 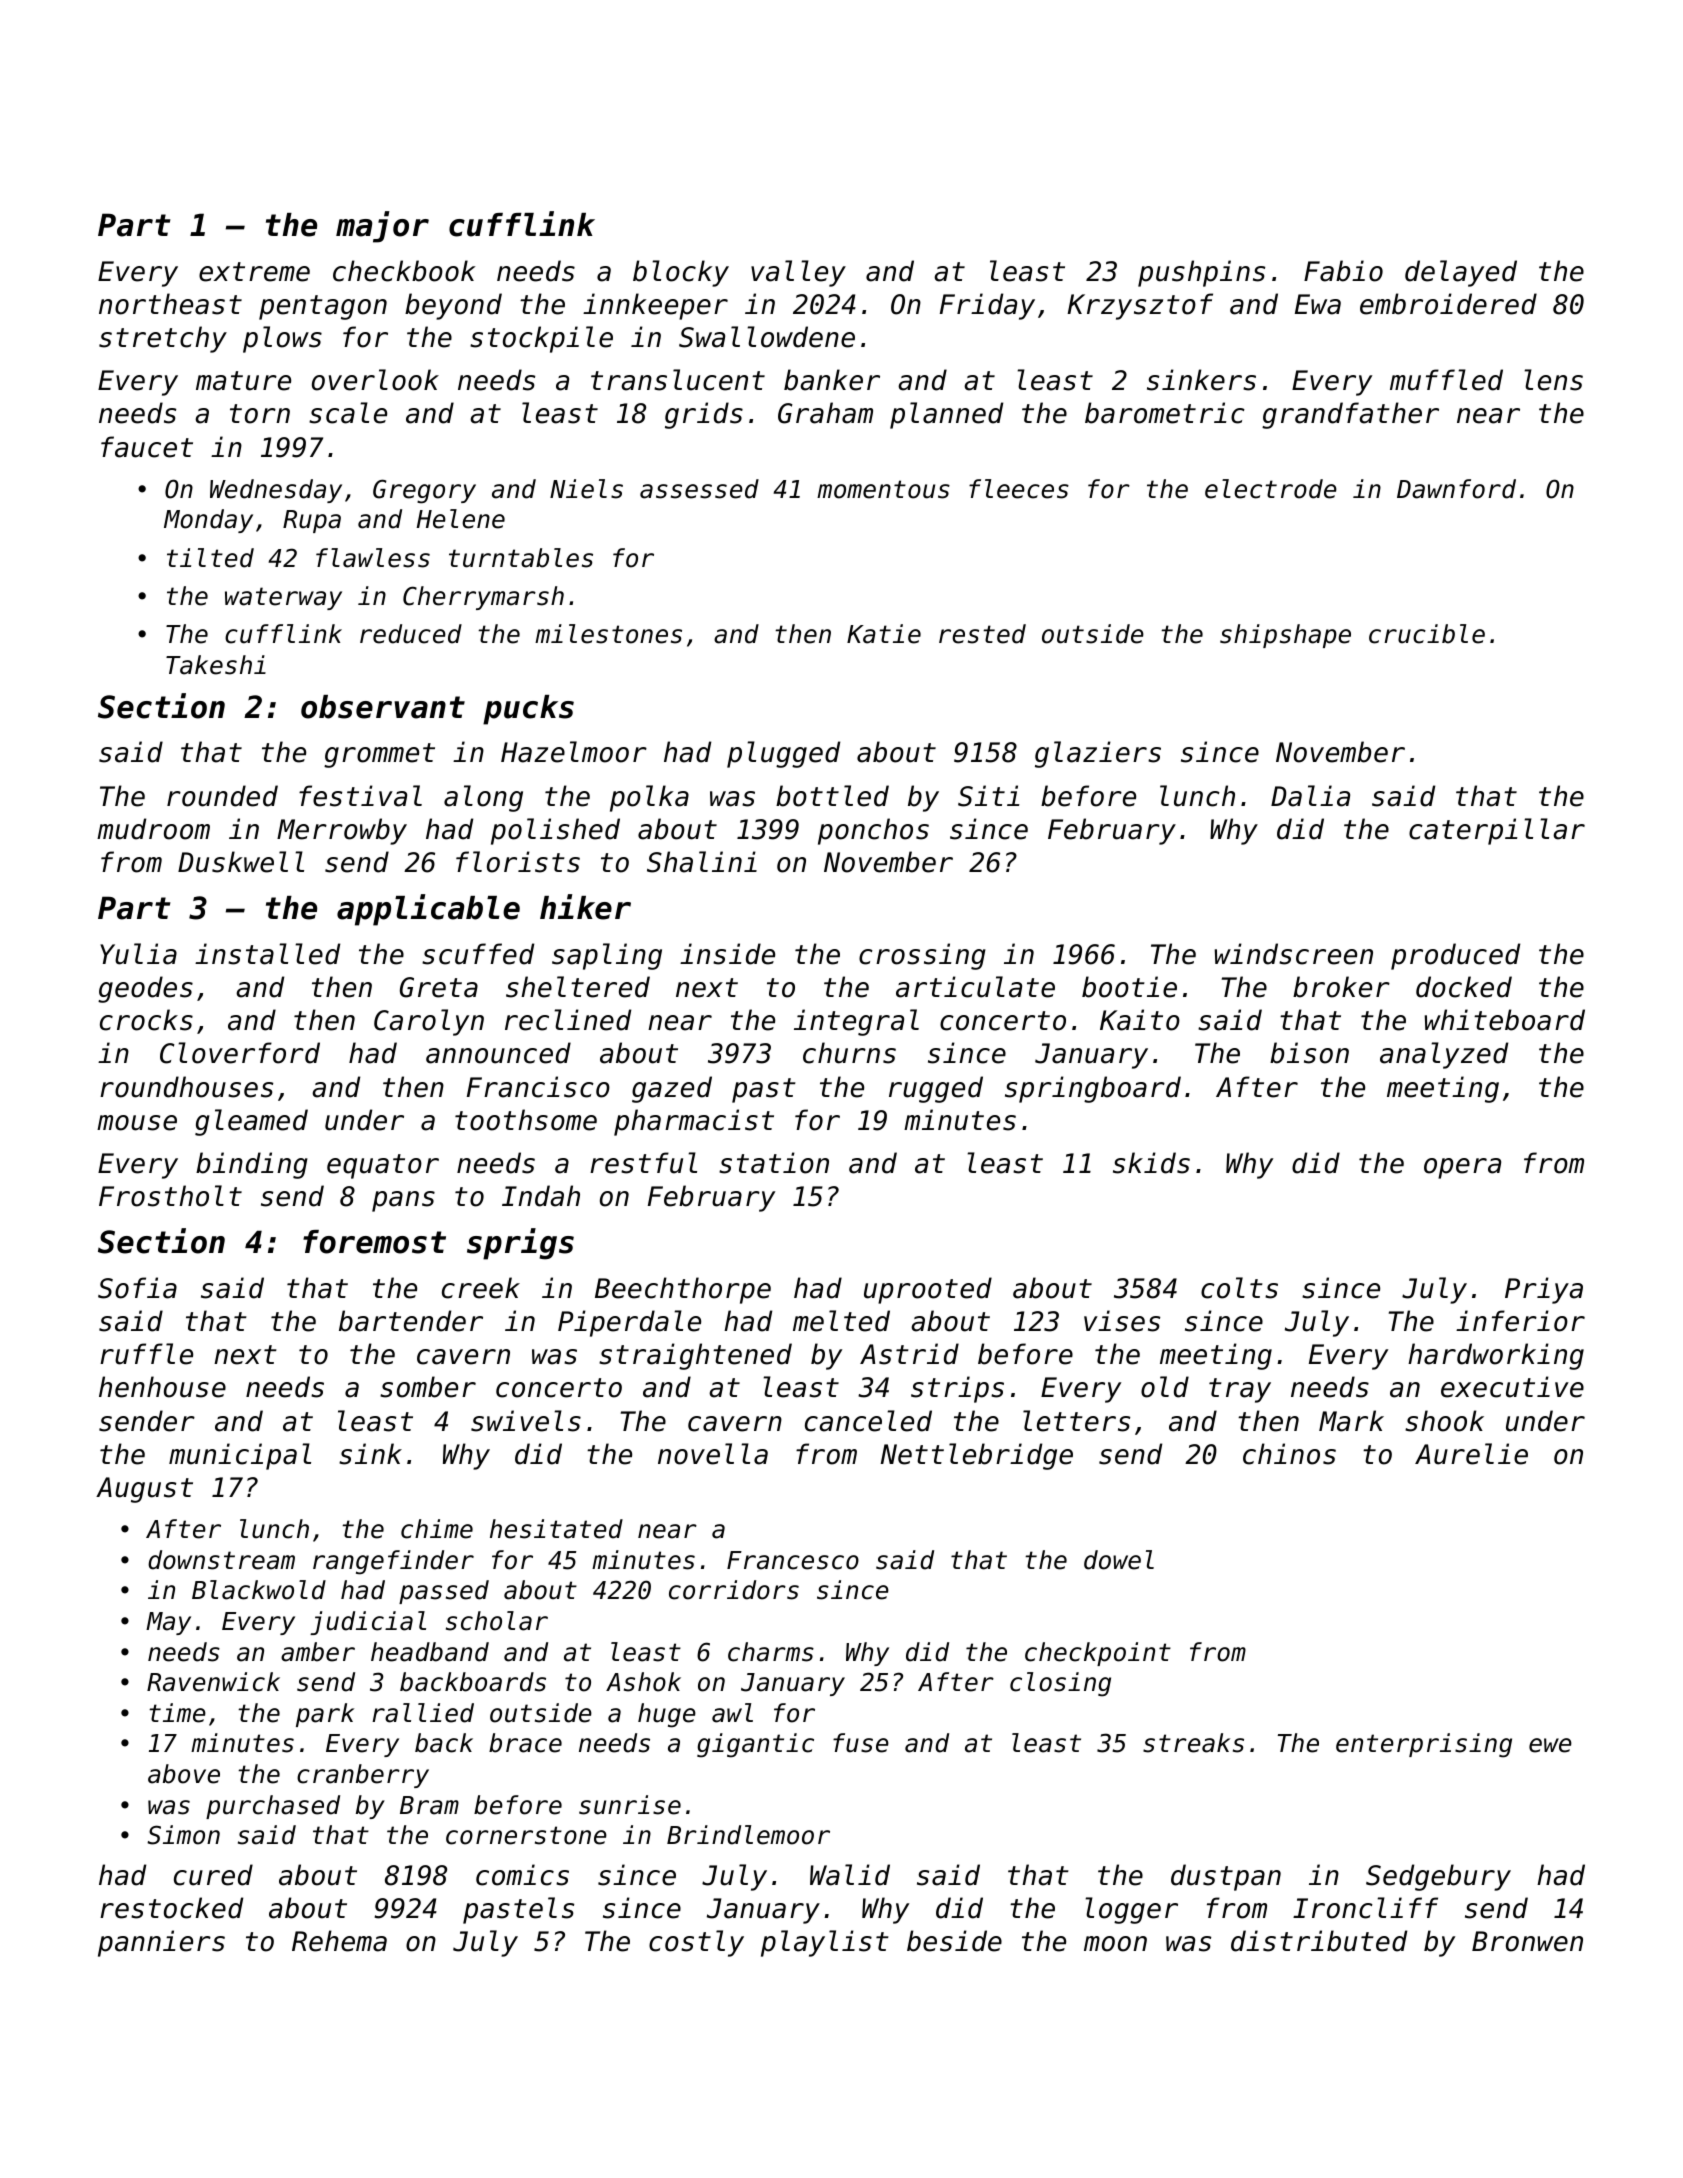 What do you see at coordinates (498, 1053) in the document?
I see `announced` at bounding box center [498, 1053].
